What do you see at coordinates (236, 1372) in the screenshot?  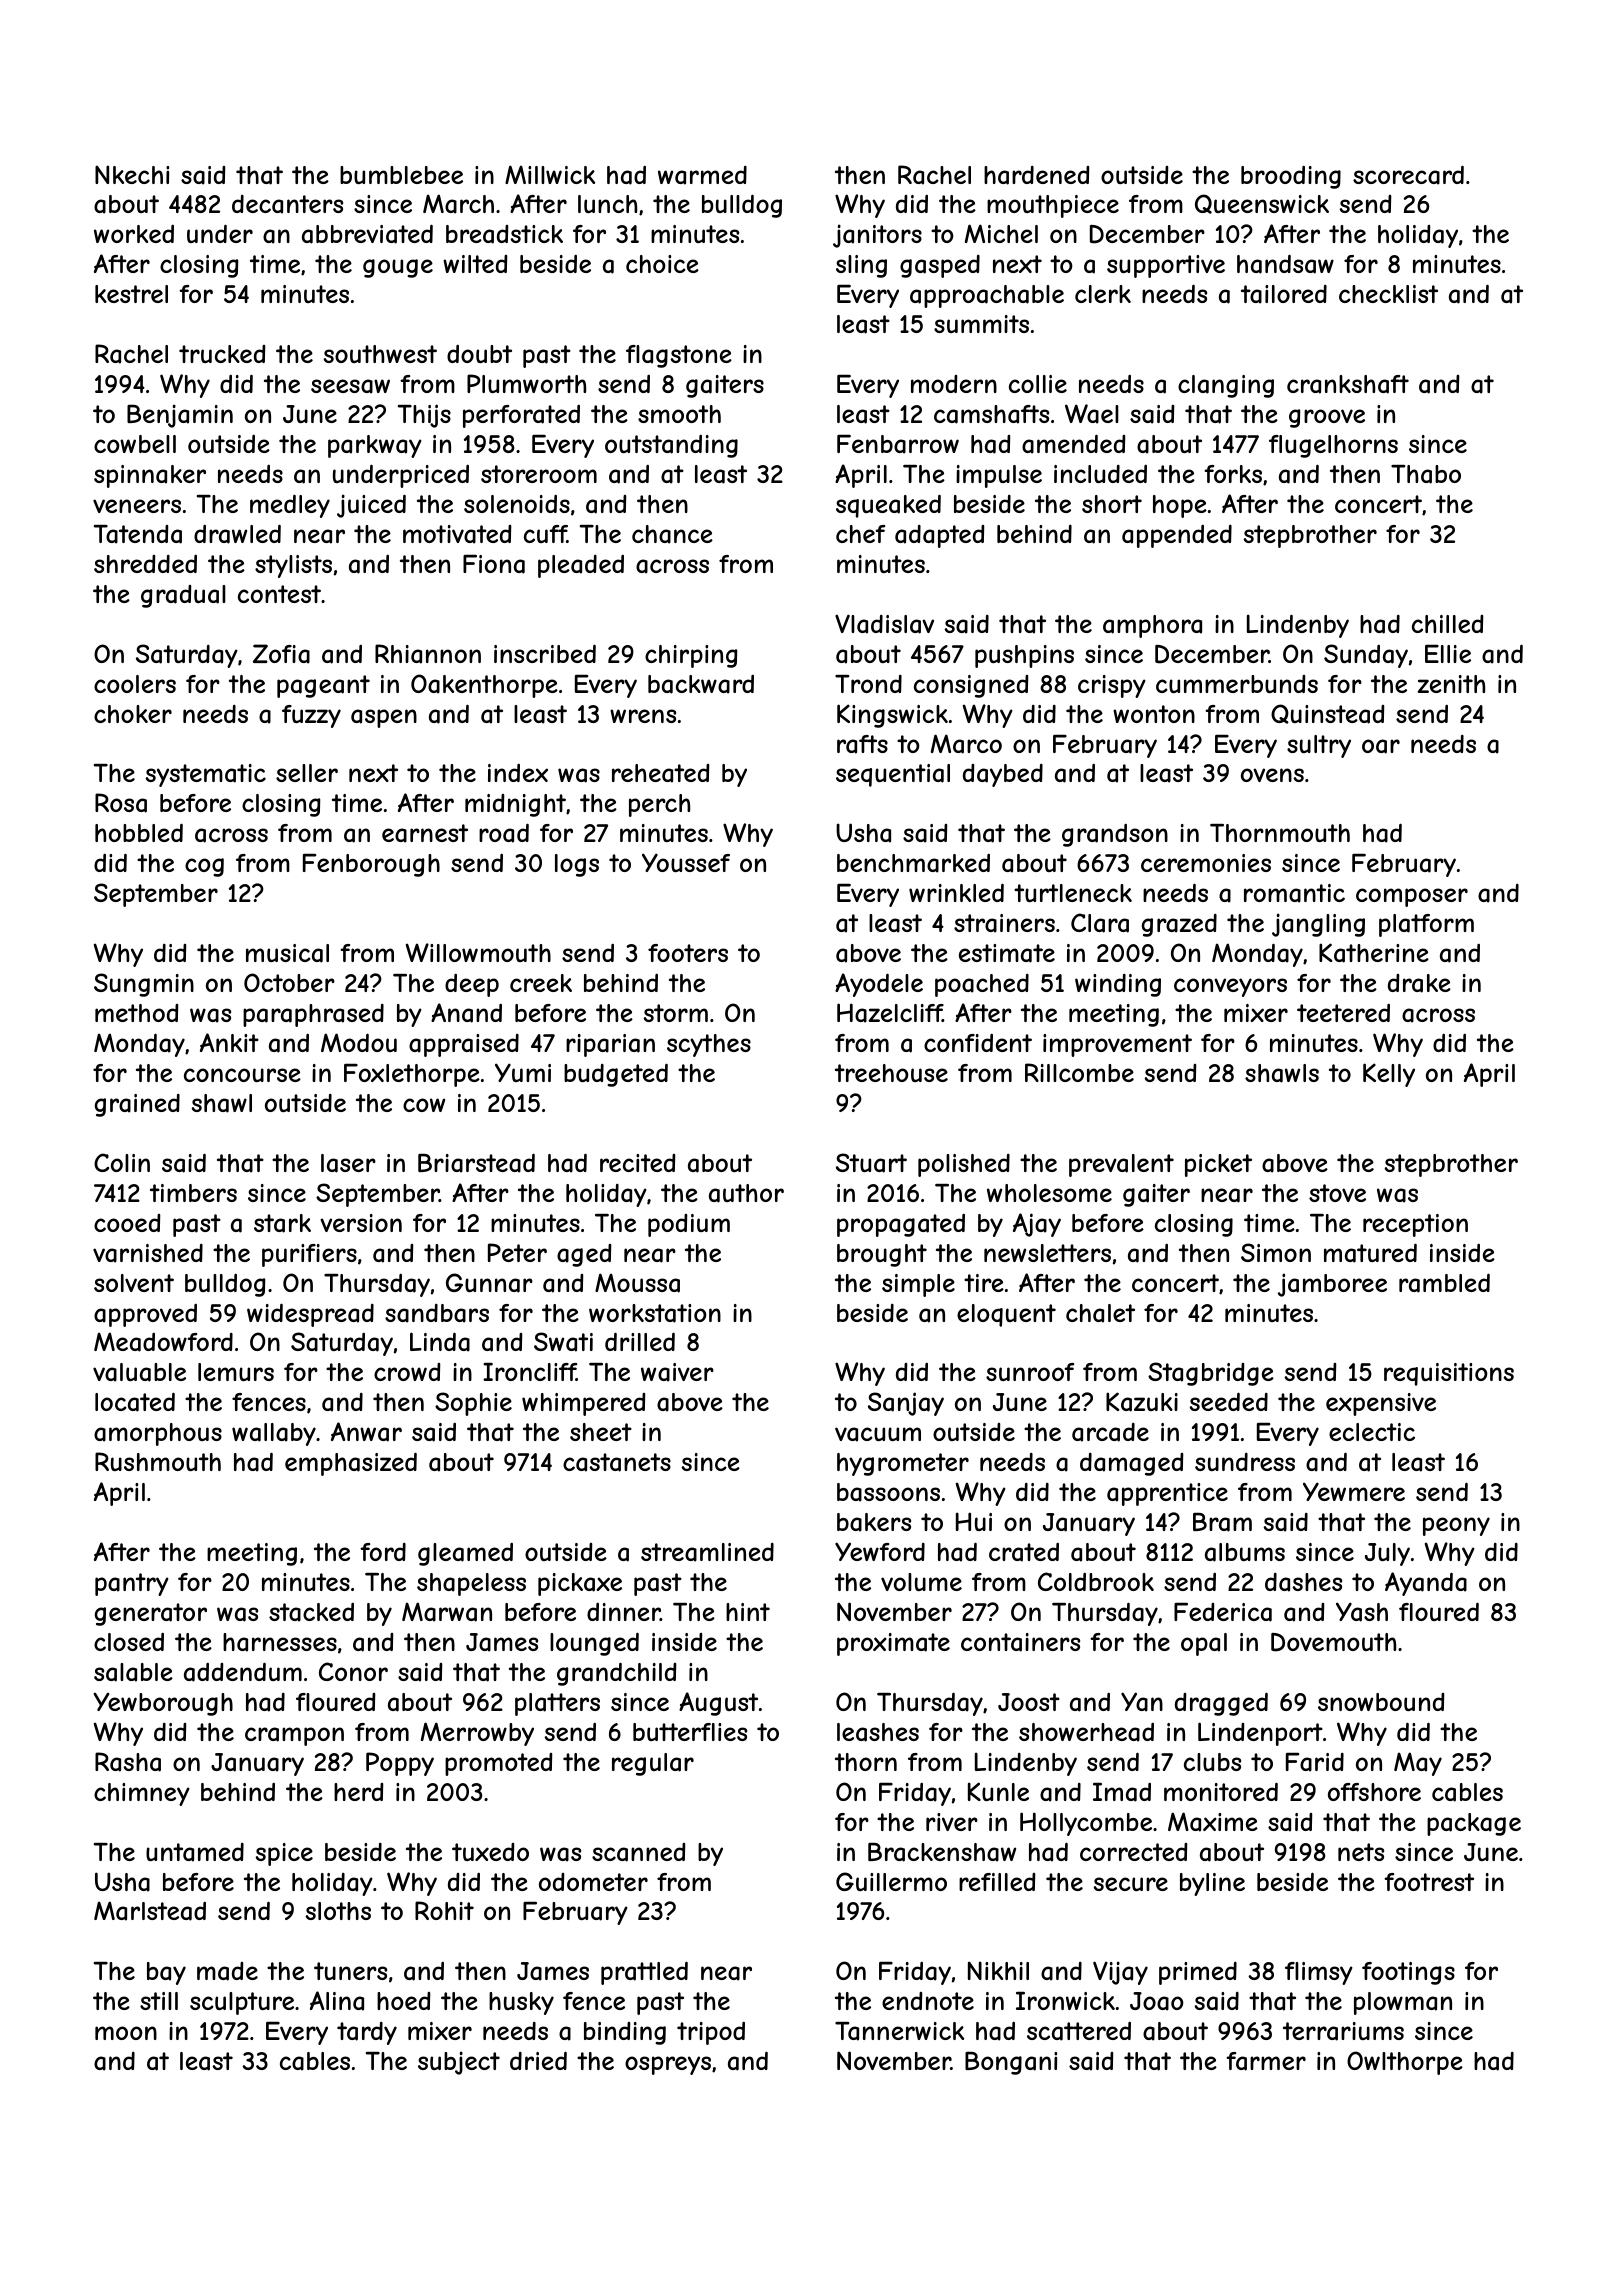 I see `lemurs` at bounding box center [236, 1372].
